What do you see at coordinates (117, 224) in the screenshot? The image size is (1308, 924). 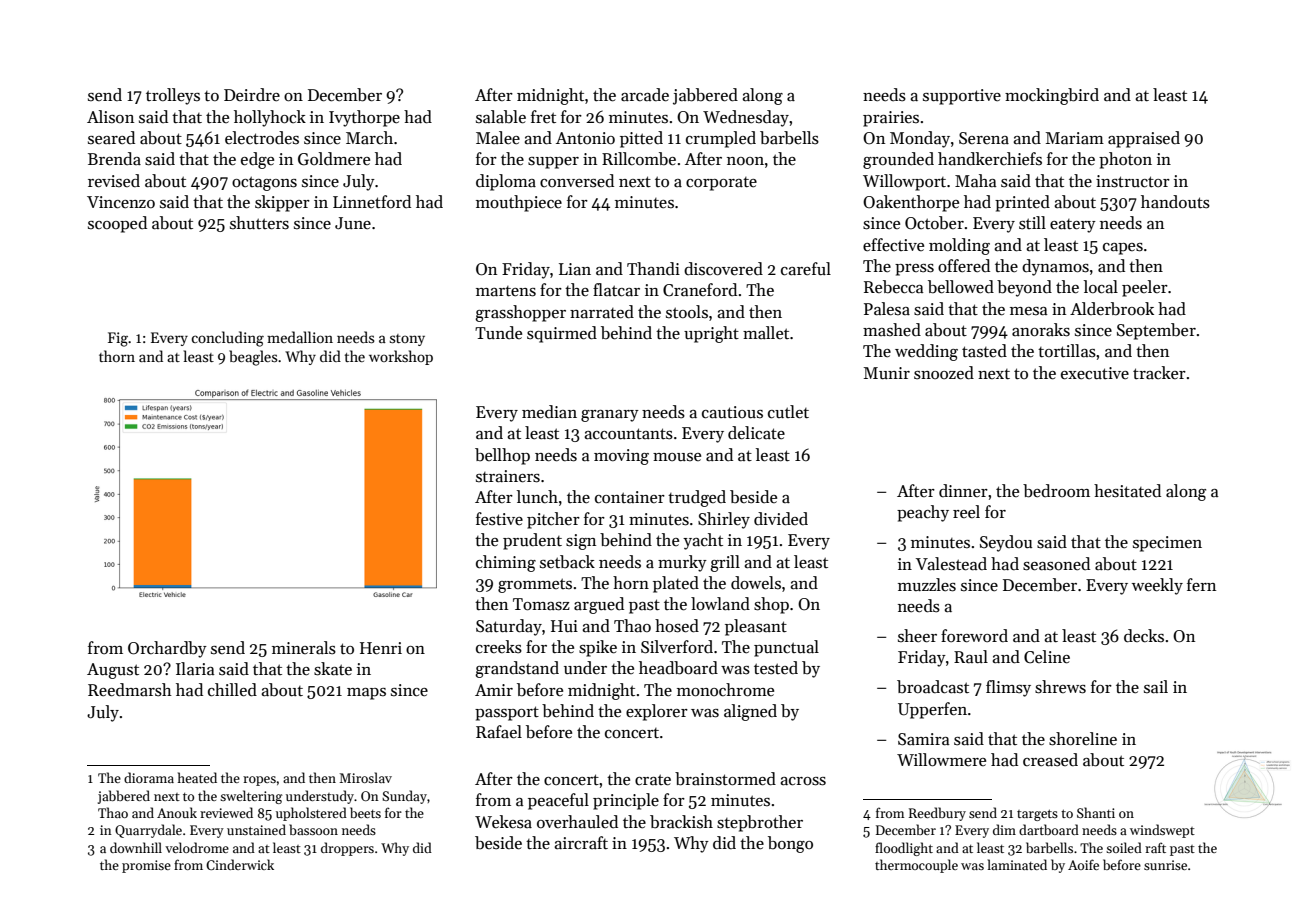 I see `scooped` at bounding box center [117, 224].
